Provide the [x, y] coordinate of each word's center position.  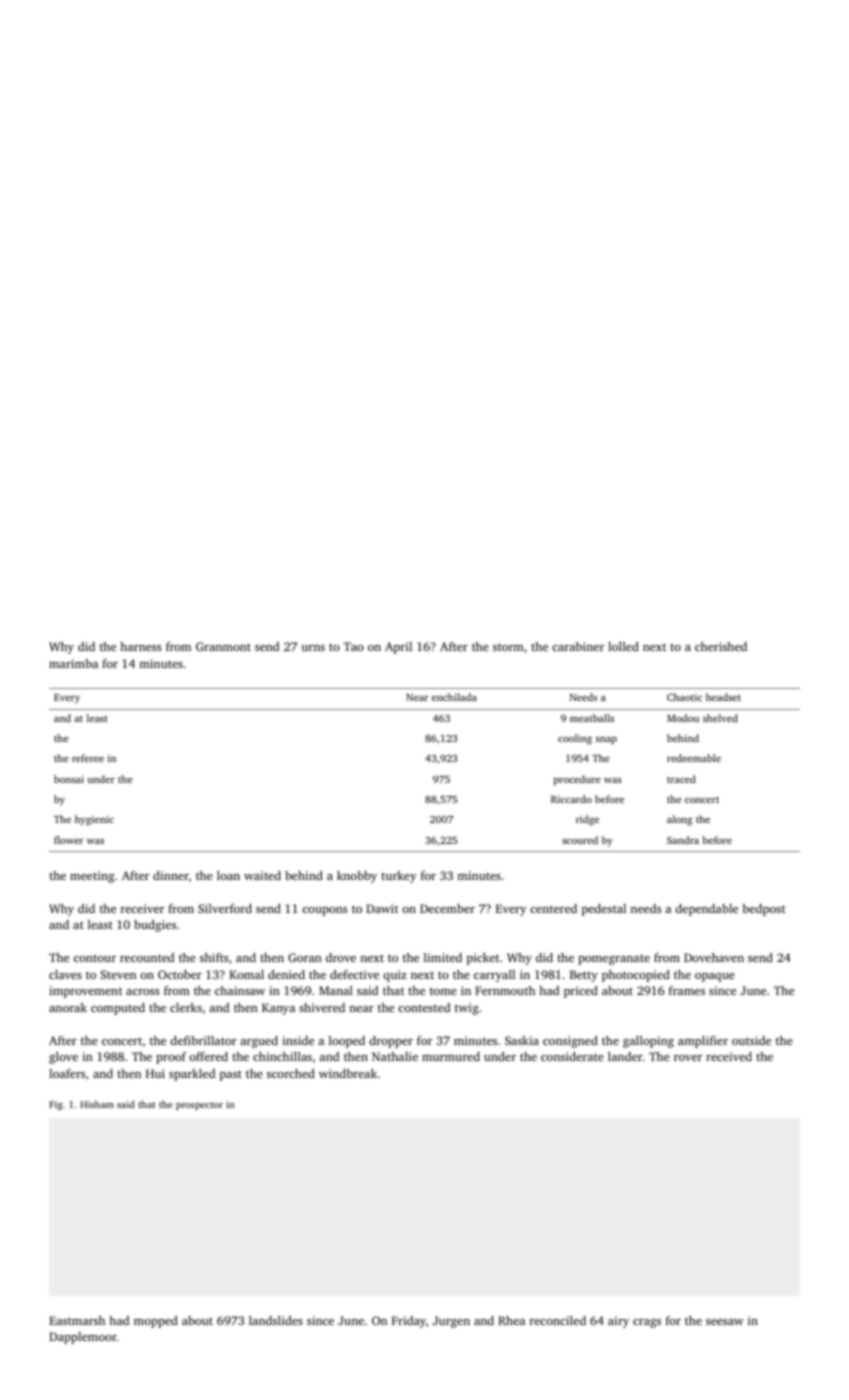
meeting [92, 877]
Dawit [382, 908]
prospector [199, 1106]
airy [618, 1322]
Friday [409, 1322]
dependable [706, 910]
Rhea [511, 1320]
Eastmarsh [77, 1320]
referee [88, 758]
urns [313, 648]
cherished [721, 646]
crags [647, 1323]
